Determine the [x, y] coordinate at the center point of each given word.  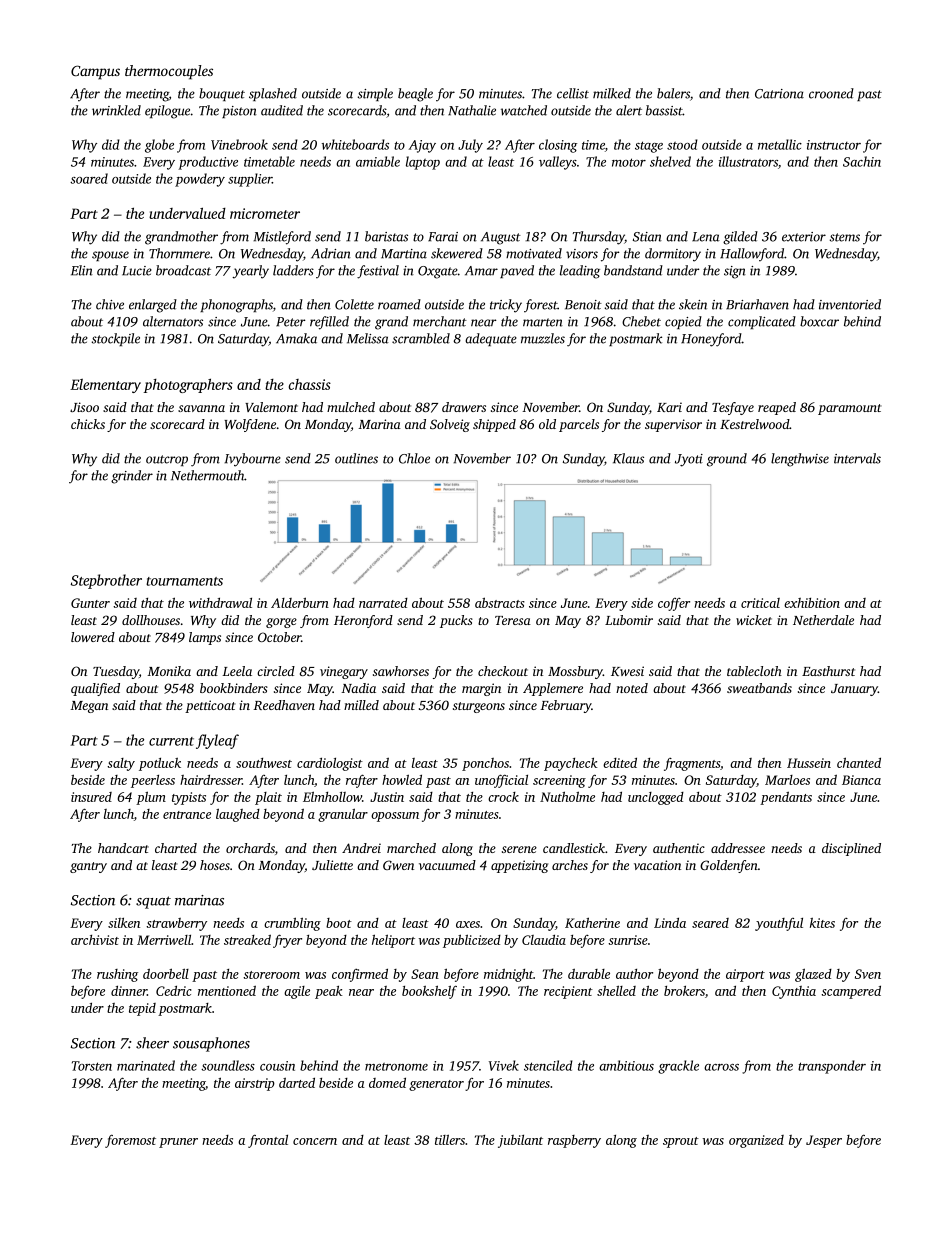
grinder [132, 477]
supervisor [673, 425]
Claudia [544, 940]
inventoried [850, 304]
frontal [268, 1141]
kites [822, 923]
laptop [423, 163]
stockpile [116, 339]
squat [153, 902]
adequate [491, 339]
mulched [351, 407]
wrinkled [116, 110]
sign [735, 272]
